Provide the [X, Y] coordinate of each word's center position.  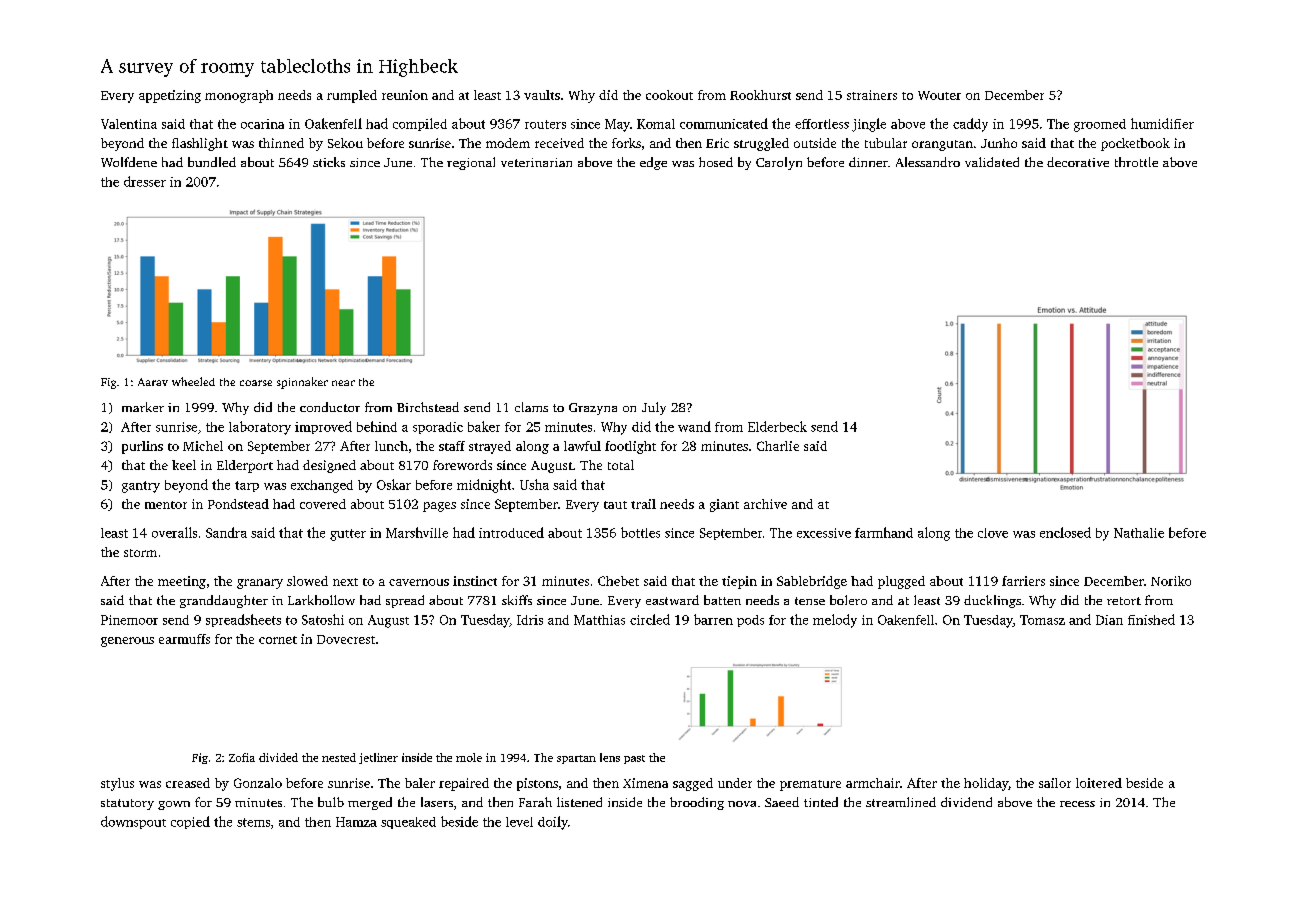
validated [992, 162]
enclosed [1065, 532]
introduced [511, 532]
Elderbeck [777, 426]
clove [993, 533]
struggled [761, 144]
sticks [329, 162]
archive [765, 504]
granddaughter [224, 601]
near [343, 383]
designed [329, 466]
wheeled [193, 381]
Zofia [242, 757]
